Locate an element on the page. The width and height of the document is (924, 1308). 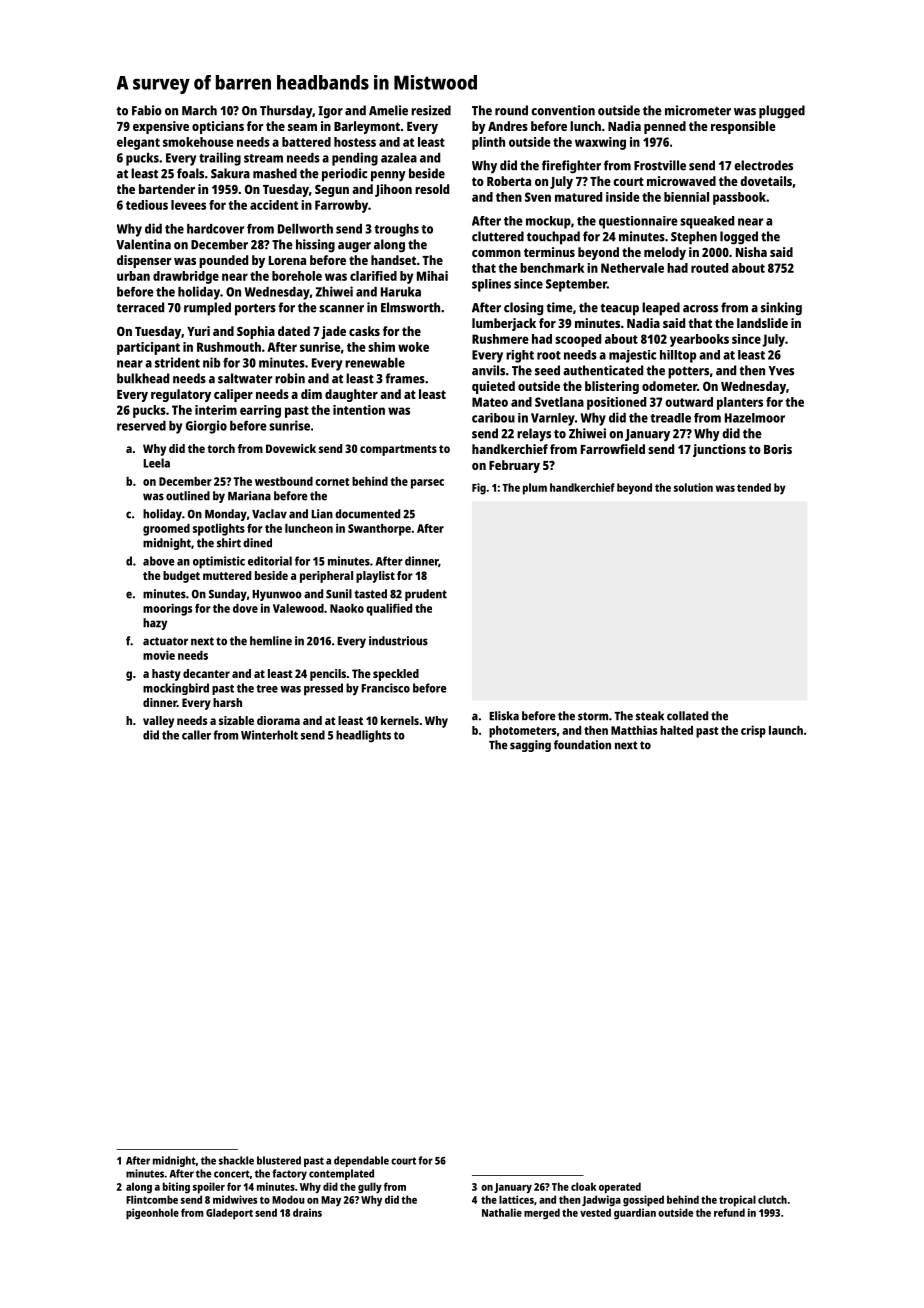
movie is located at coordinates (159, 655).
